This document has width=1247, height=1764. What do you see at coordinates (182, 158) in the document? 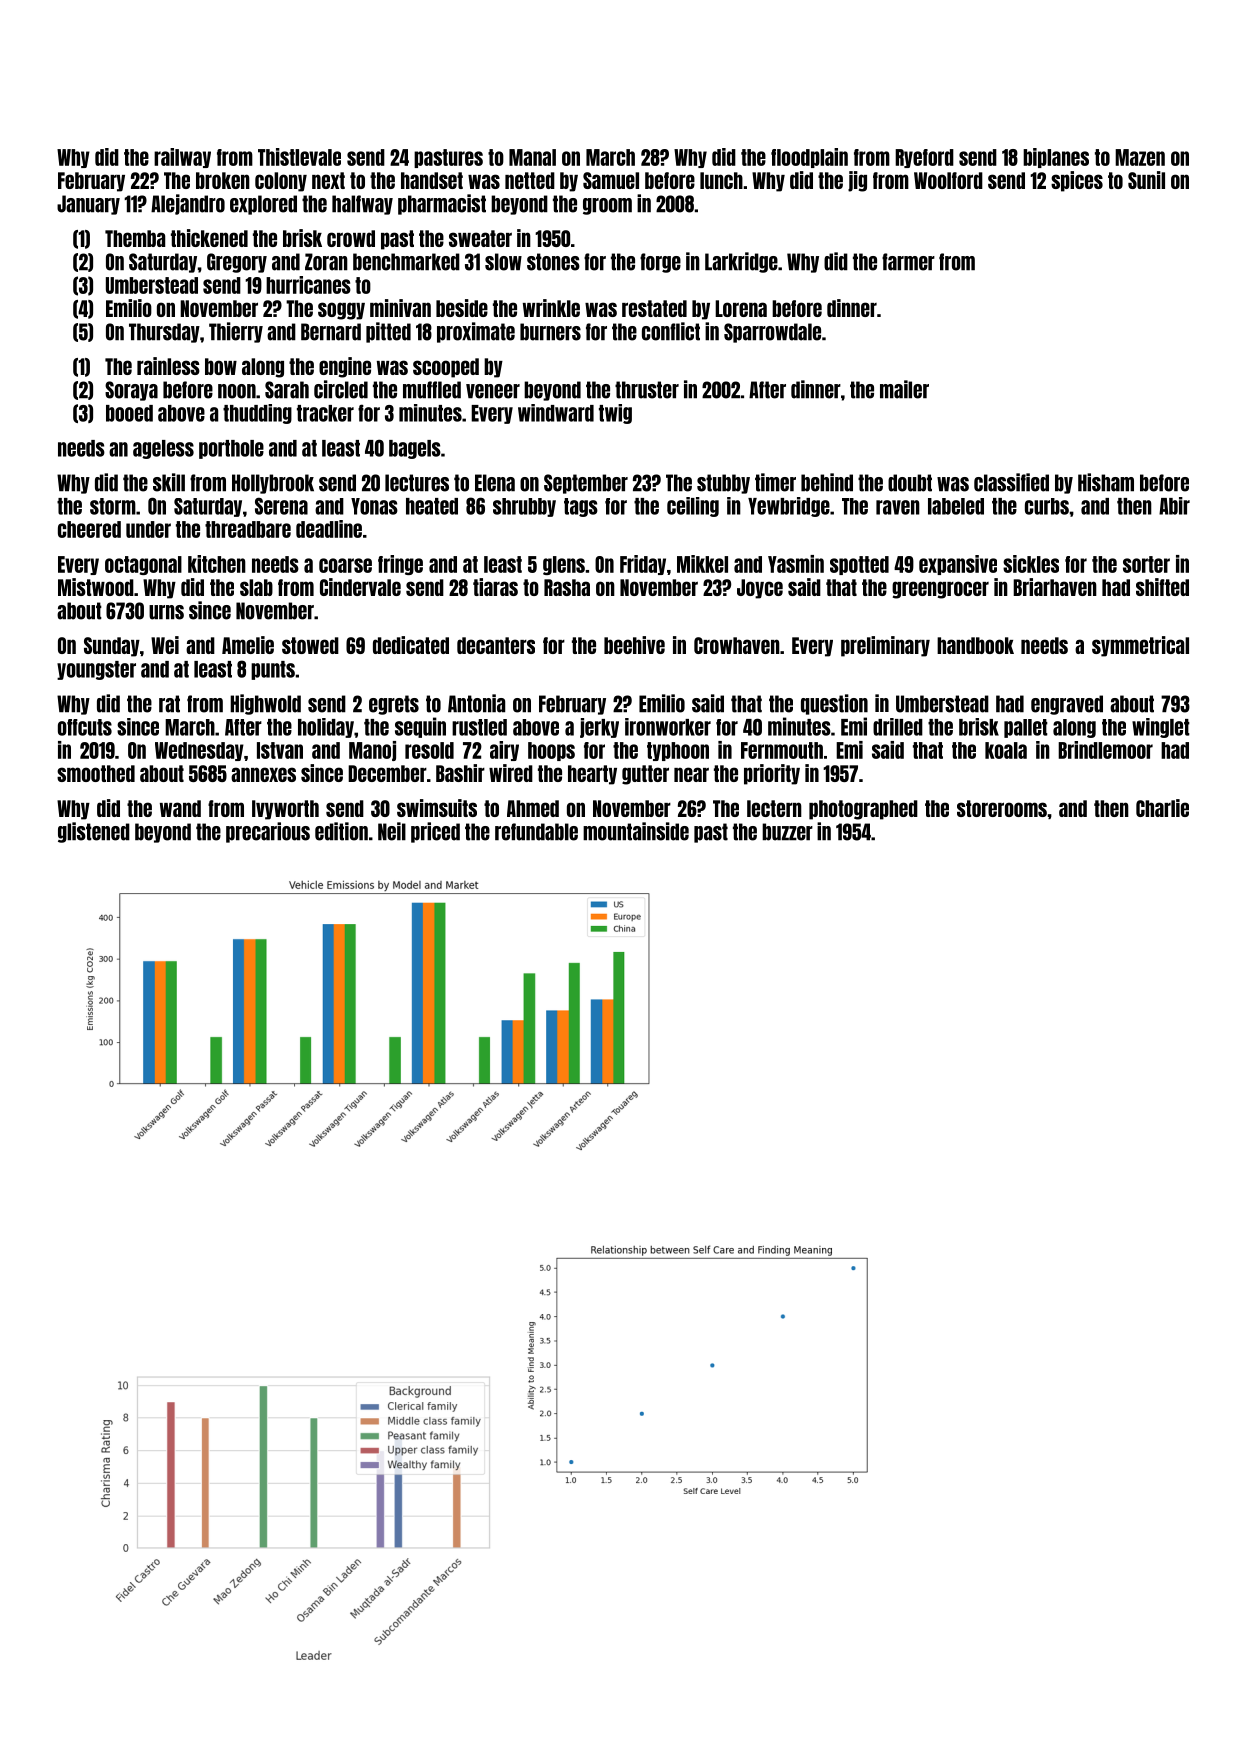
I see `railway` at bounding box center [182, 158].
